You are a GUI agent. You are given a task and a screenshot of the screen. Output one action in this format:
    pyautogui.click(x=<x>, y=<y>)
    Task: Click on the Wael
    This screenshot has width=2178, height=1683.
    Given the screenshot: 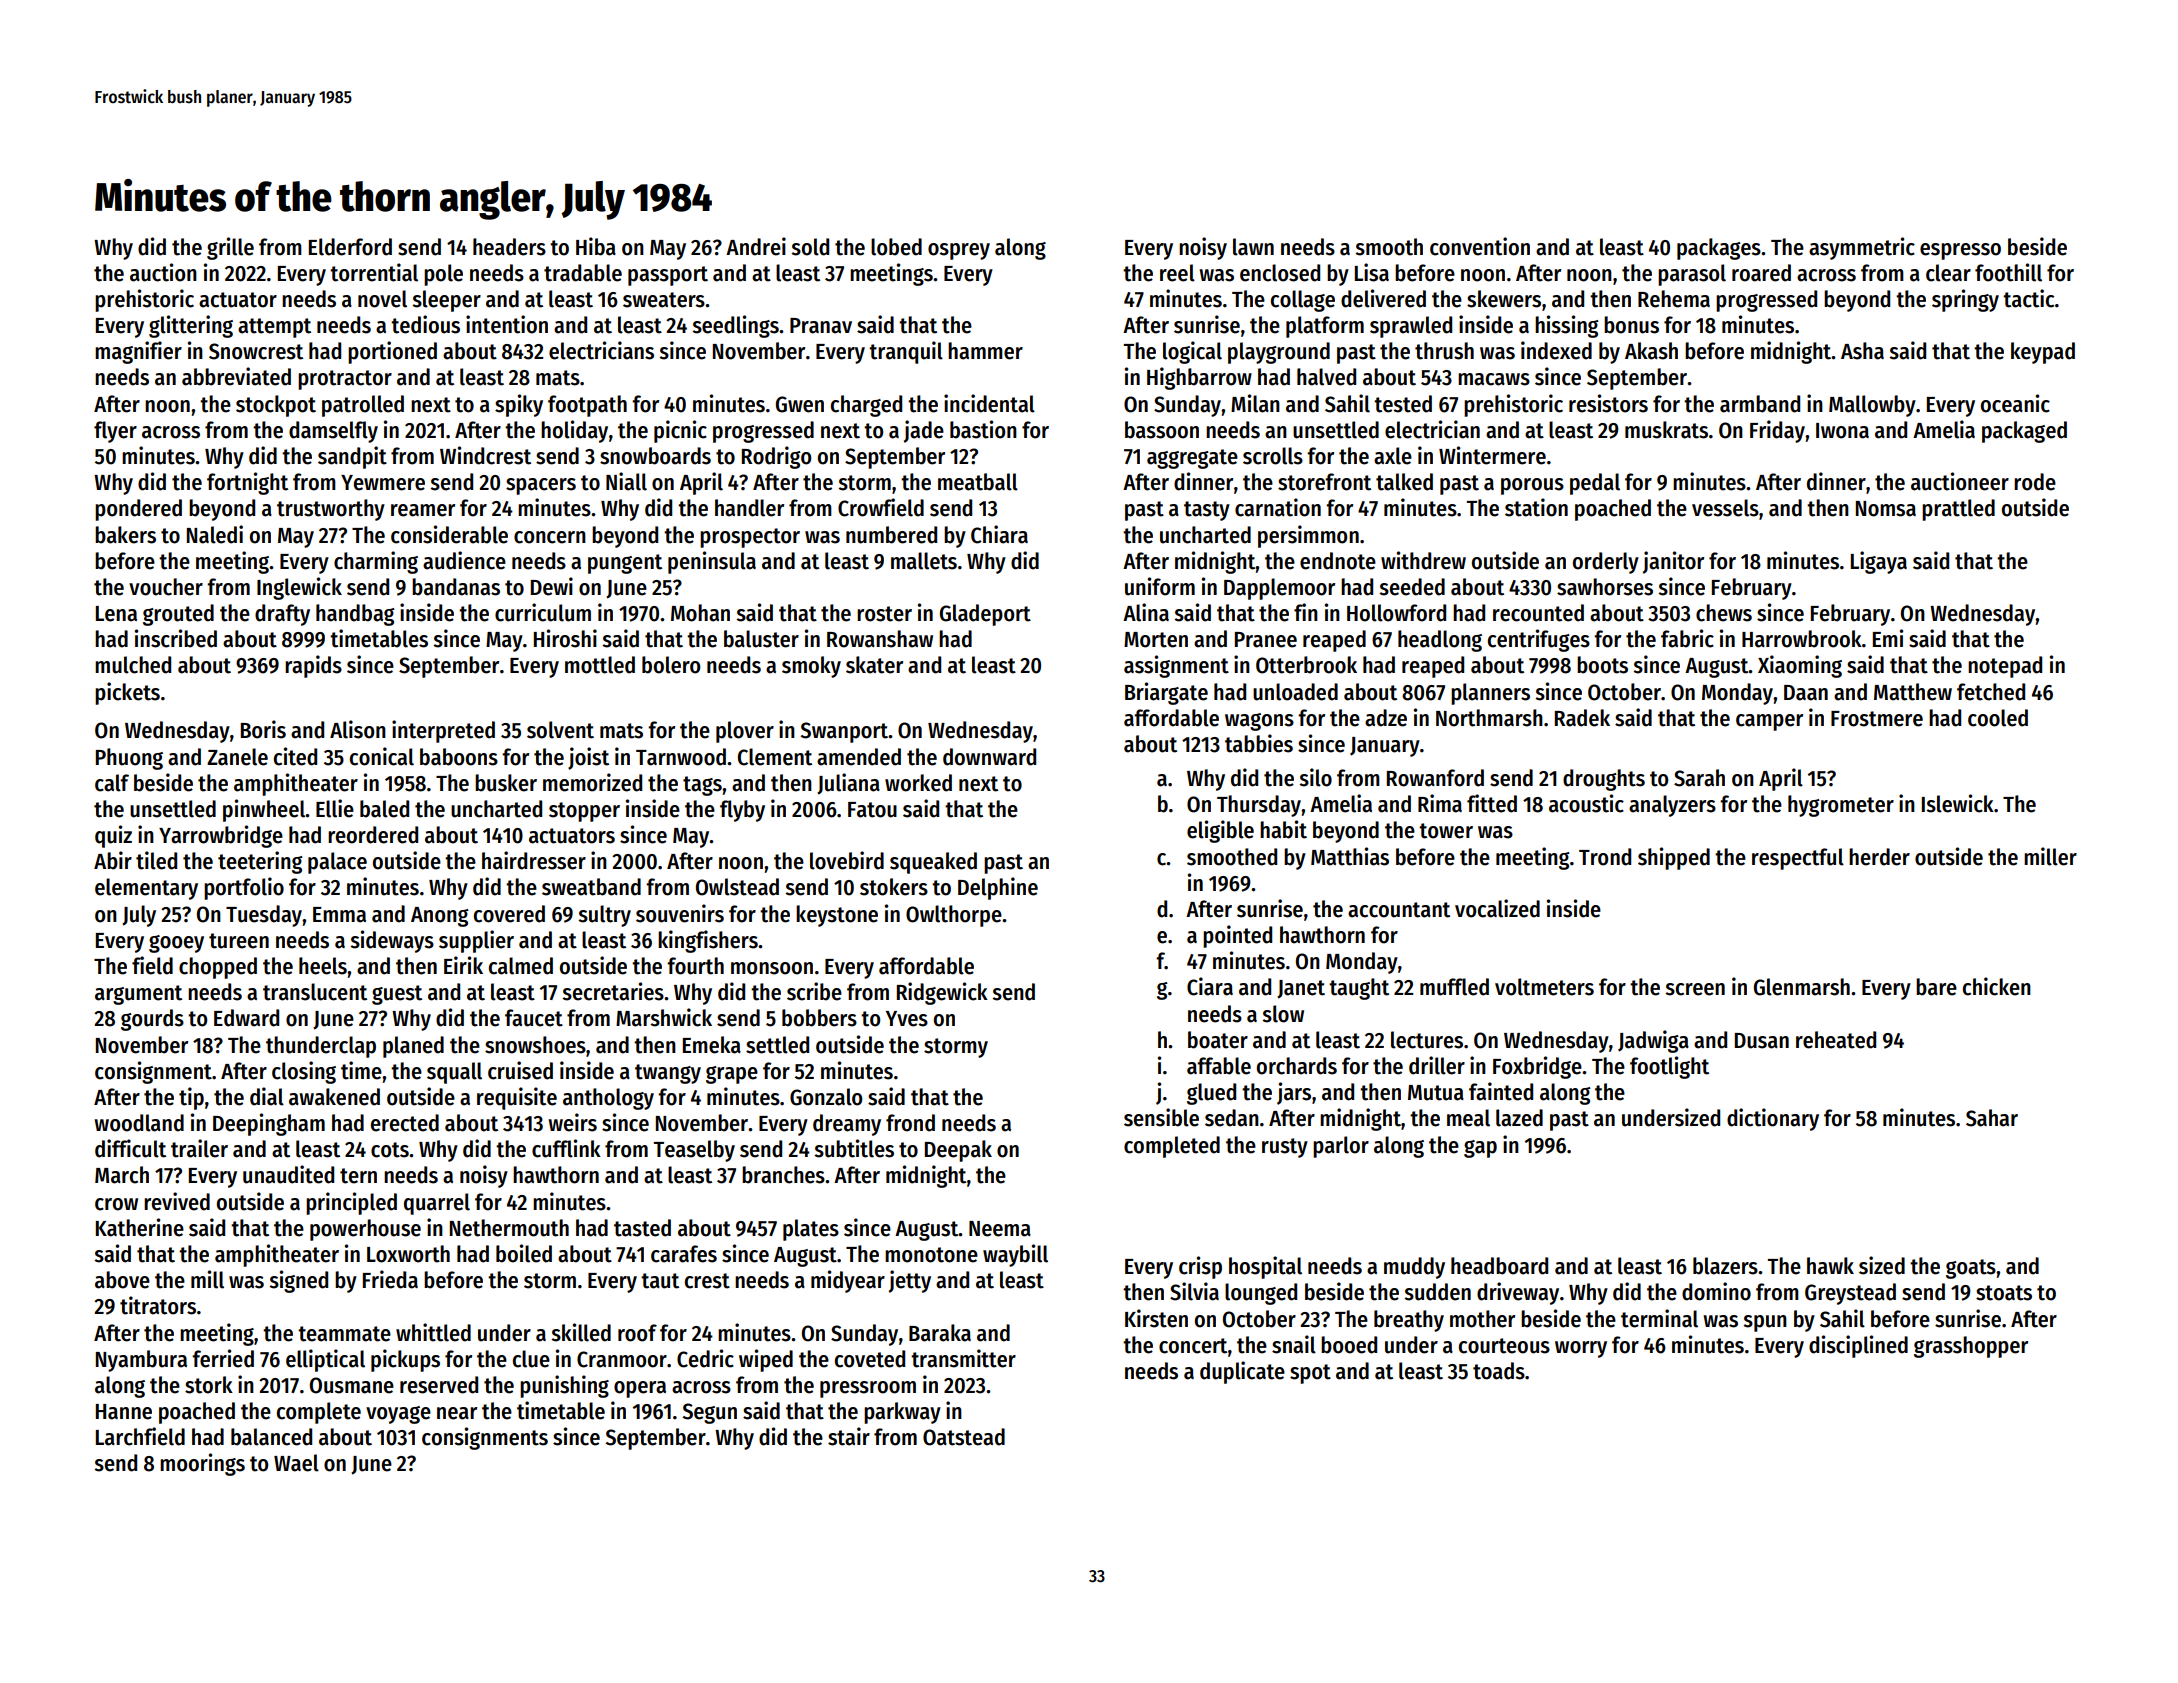 What is the action you would take?
    pyautogui.click(x=296, y=1463)
